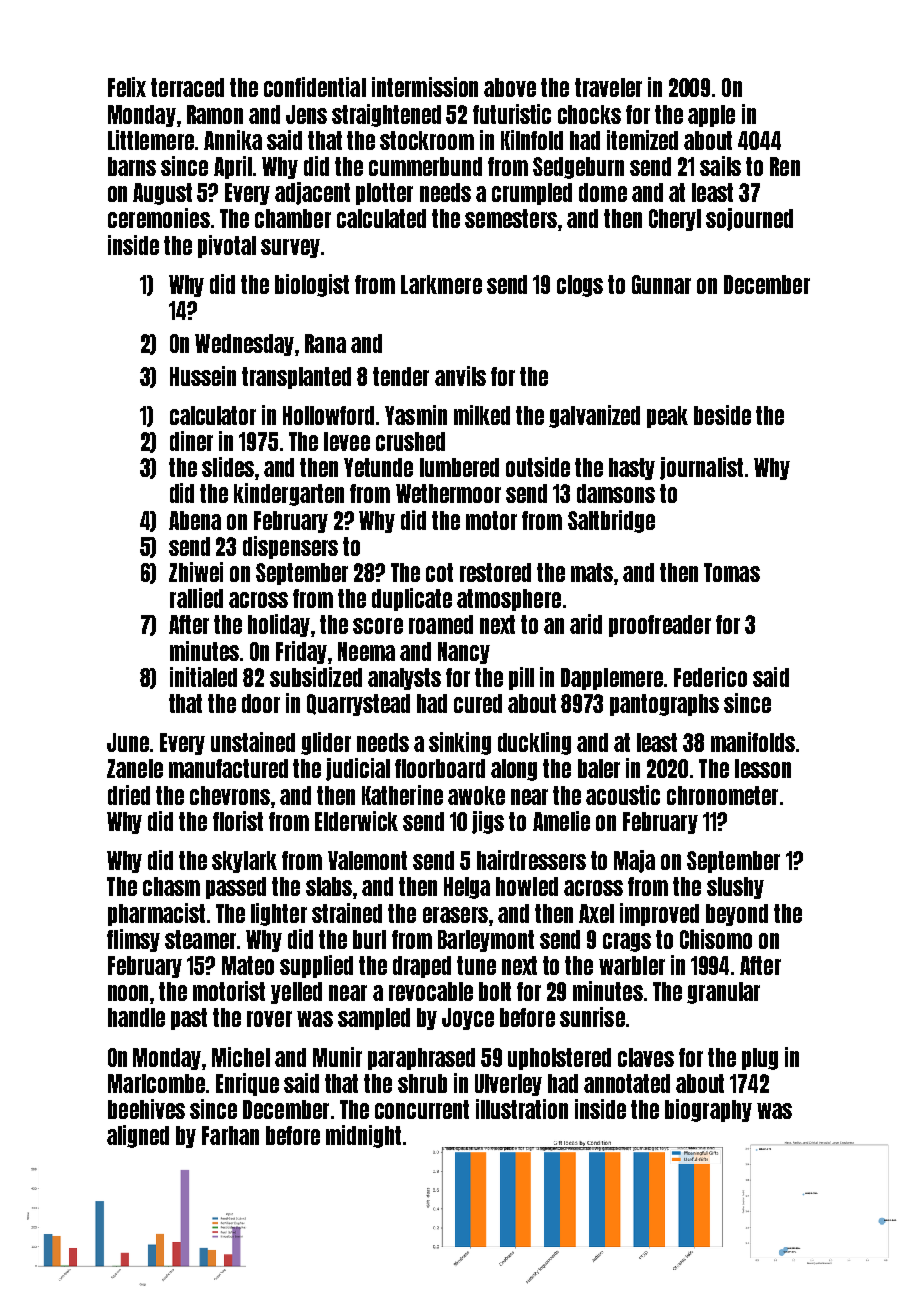 Image resolution: width=924 pixels, height=1311 pixels. I want to click on terraced, so click(187, 87).
